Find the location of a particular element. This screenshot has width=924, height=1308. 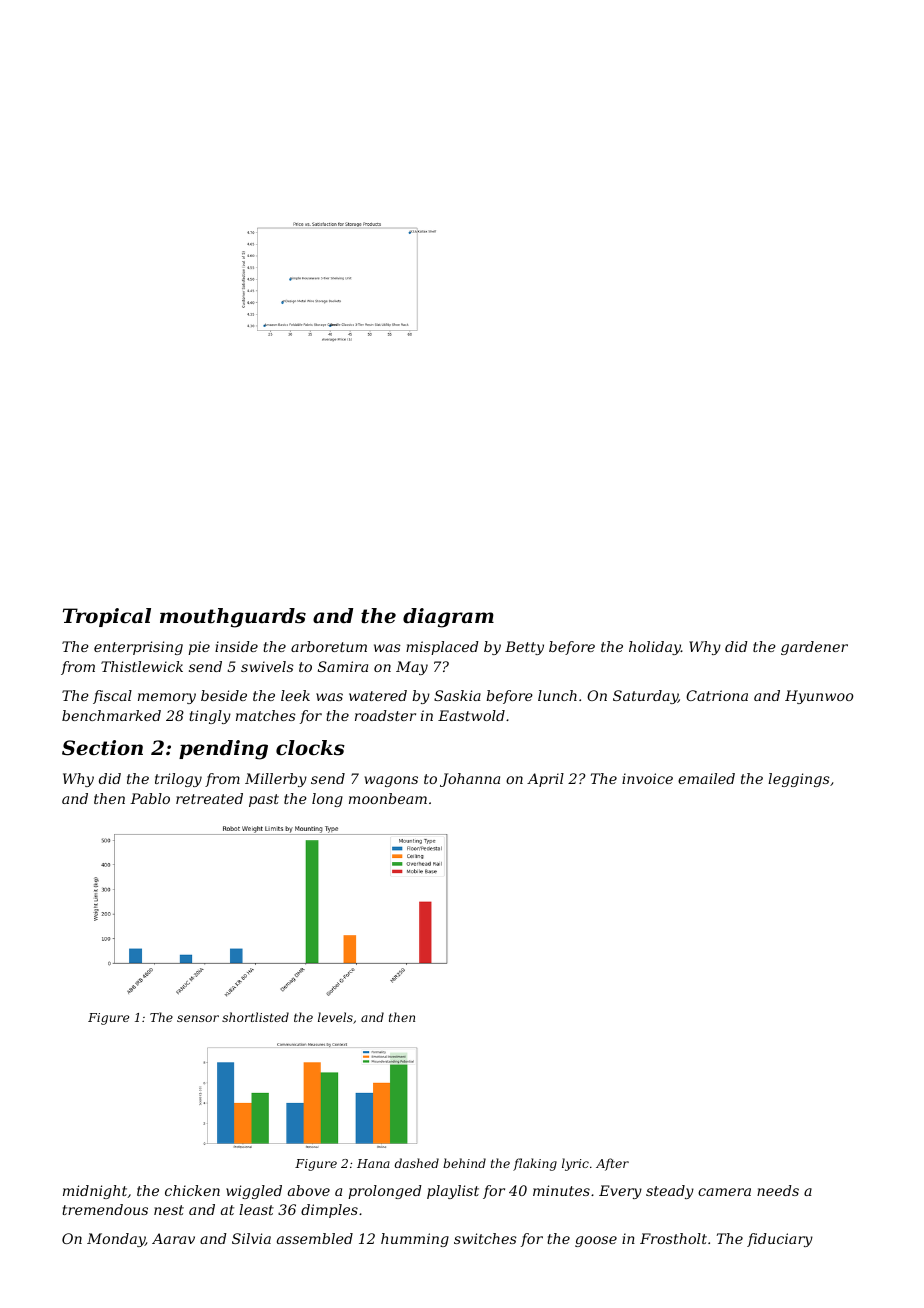

Pablo is located at coordinates (150, 798).
